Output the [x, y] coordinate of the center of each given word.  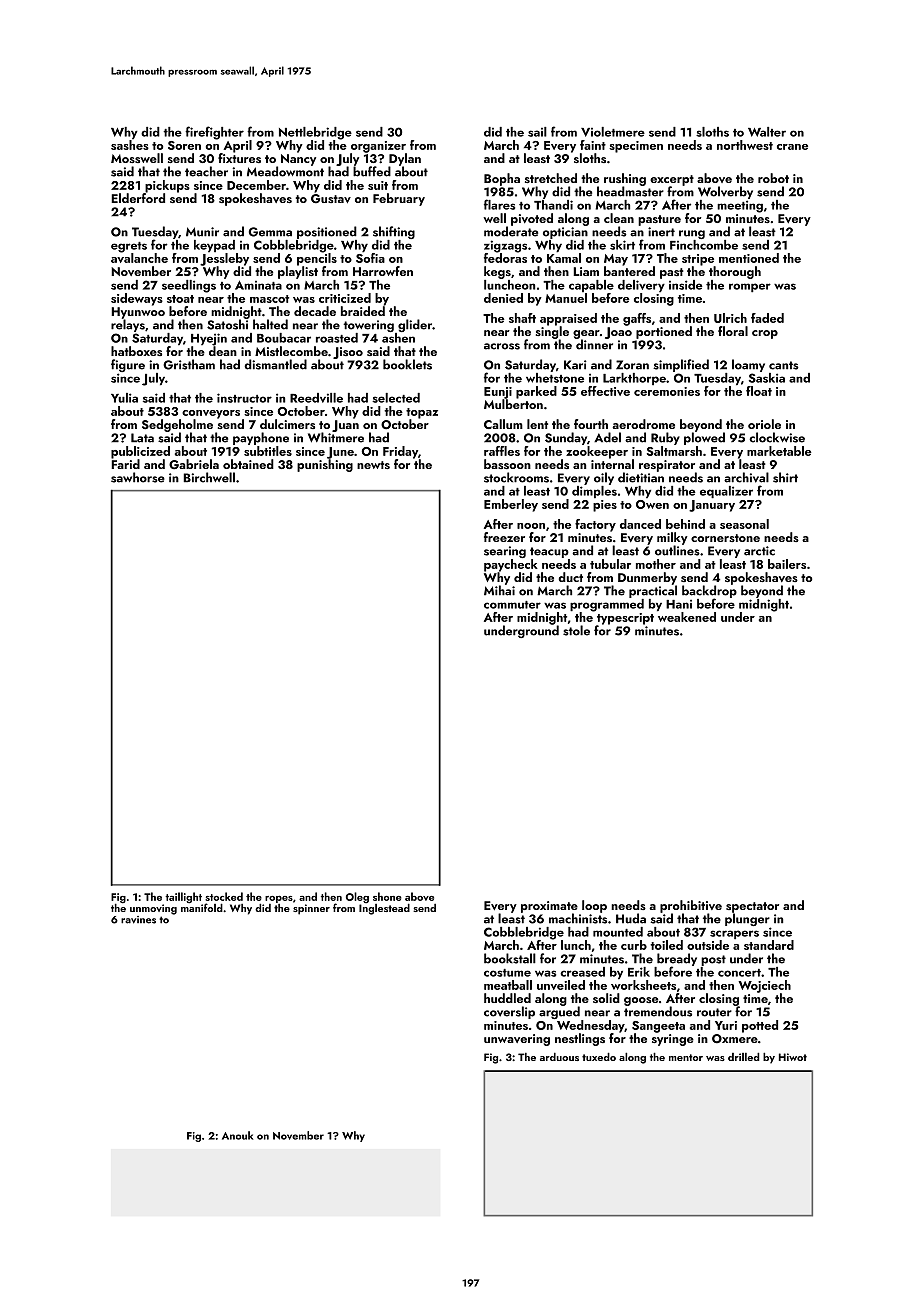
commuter [512, 605]
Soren [184, 145]
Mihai [499, 590]
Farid [125, 464]
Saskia [767, 378]
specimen [636, 147]
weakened [687, 617]
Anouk [237, 1135]
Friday [400, 452]
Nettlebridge [315, 133]
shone [387, 896]
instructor [244, 398]
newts [373, 465]
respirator [667, 466]
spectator [752, 907]
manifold [202, 907]
